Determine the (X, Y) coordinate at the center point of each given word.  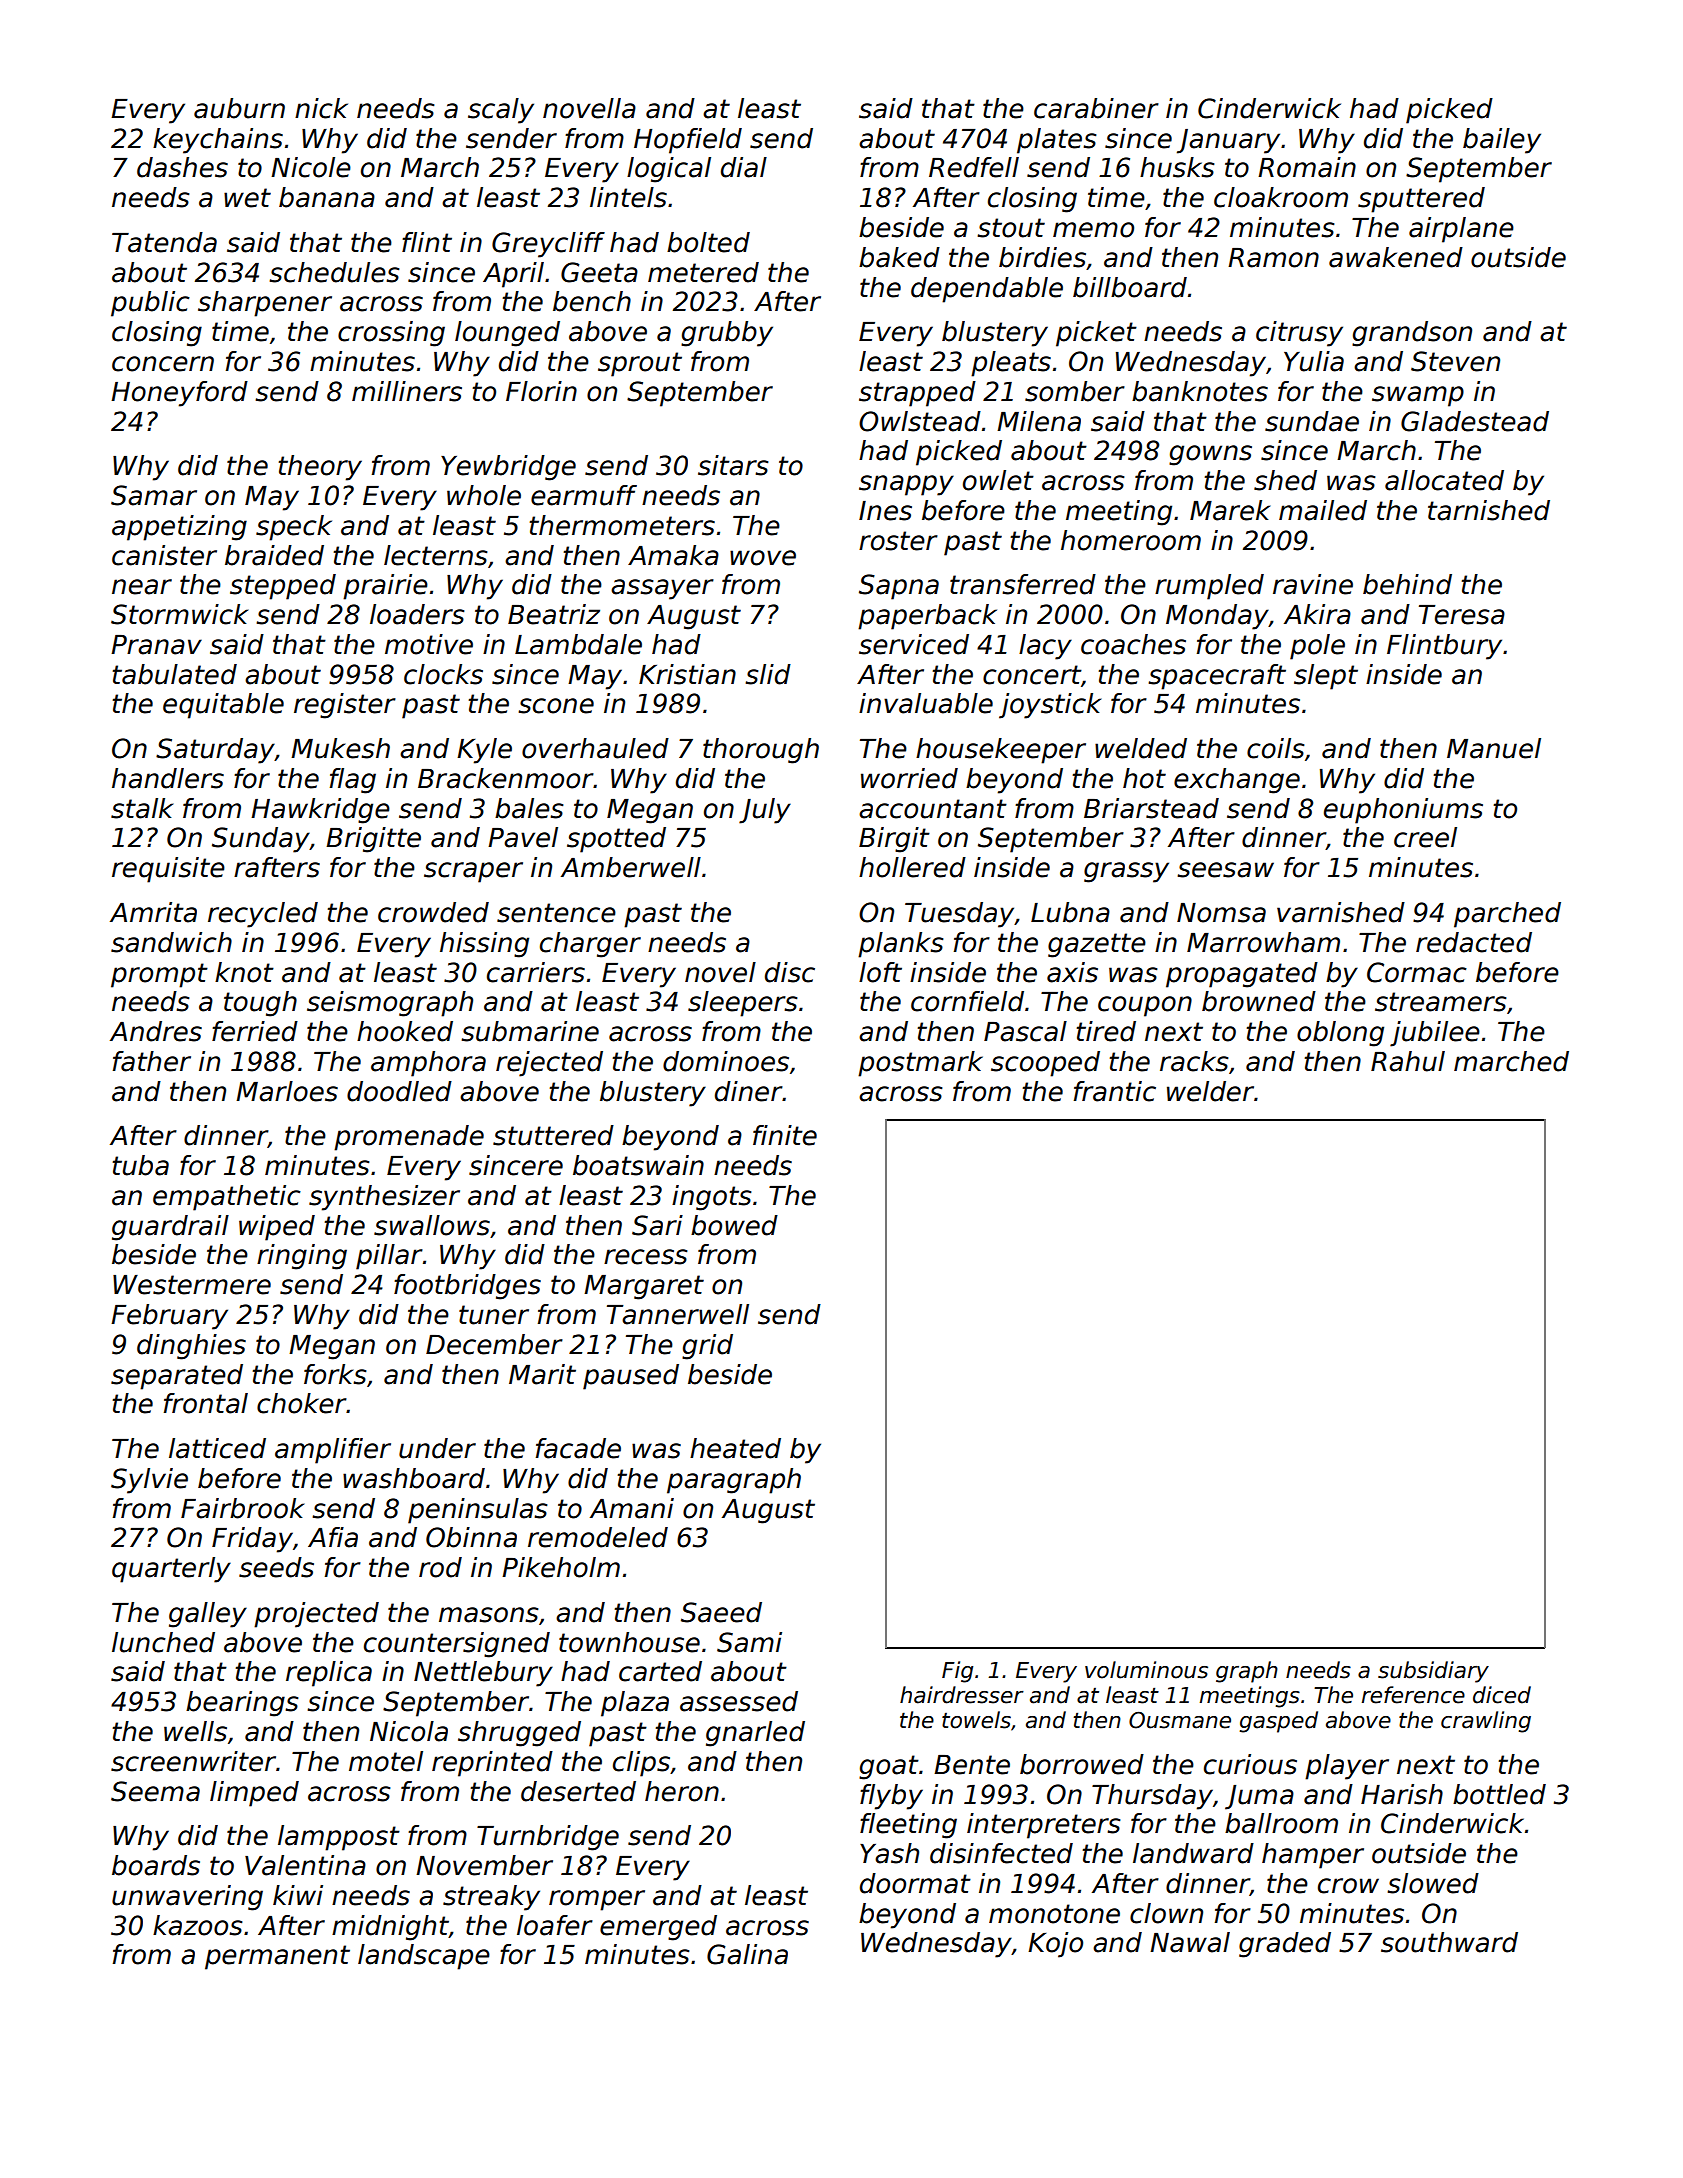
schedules (334, 272)
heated (735, 1448)
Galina (747, 1954)
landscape (424, 1957)
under (437, 1448)
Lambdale (578, 644)
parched (1507, 915)
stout (1011, 228)
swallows (432, 1225)
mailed (1323, 510)
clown (1166, 1913)
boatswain (638, 1165)
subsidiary (1433, 1672)
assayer (662, 589)
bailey (1502, 141)
